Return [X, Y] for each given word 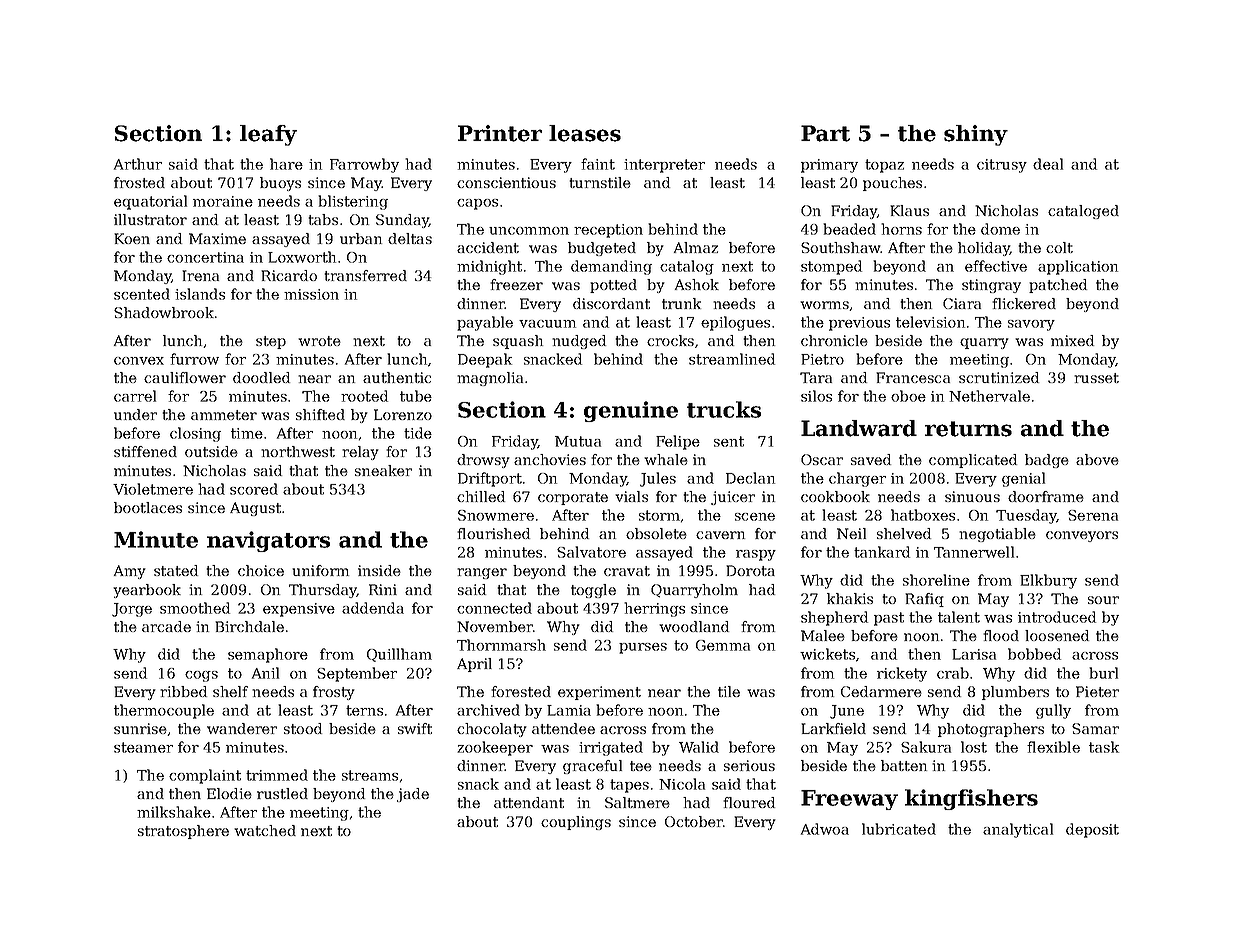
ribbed [183, 691]
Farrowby [364, 165]
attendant [529, 802]
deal [1048, 164]
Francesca [913, 377]
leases [585, 133]
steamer [143, 747]
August [255, 509]
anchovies [550, 459]
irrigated [611, 748]
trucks [724, 409]
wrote [319, 341]
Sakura [926, 747]
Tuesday [1026, 516]
